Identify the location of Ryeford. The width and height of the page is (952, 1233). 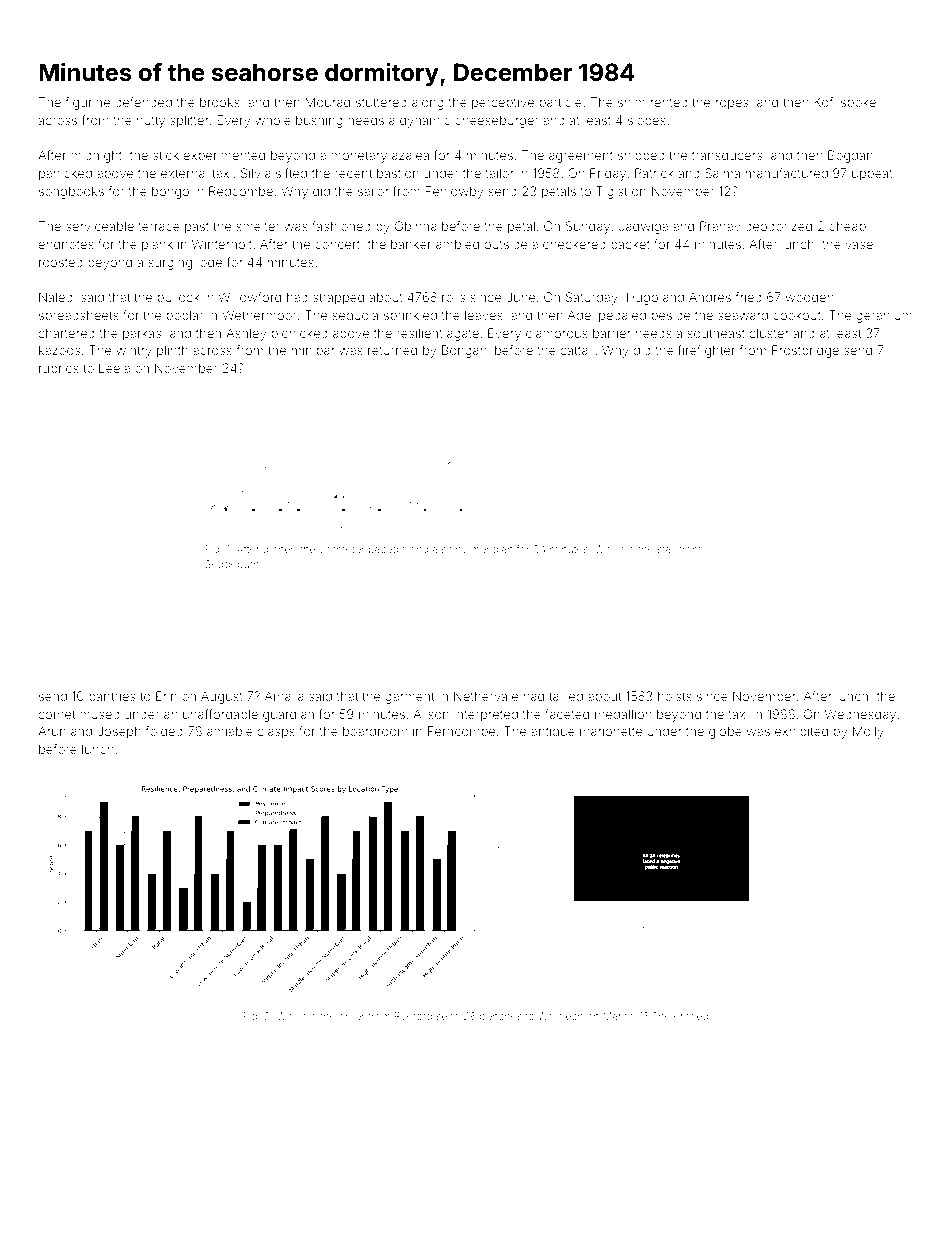
(413, 1017).
